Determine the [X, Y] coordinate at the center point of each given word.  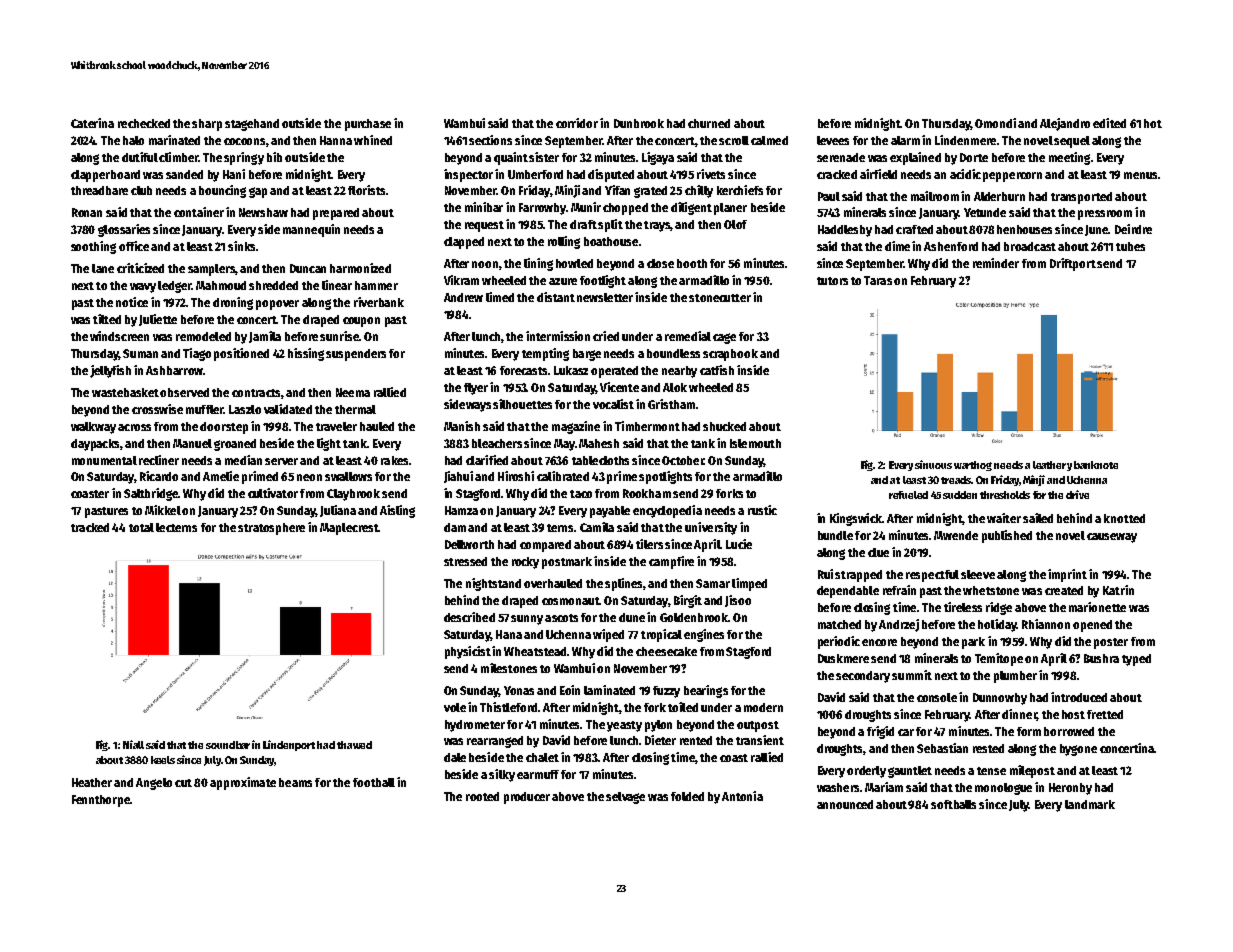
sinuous [933, 464]
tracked [90, 527]
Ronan [87, 212]
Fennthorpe [101, 801]
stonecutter [720, 298]
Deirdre [1133, 229]
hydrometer [475, 726]
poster [1111, 643]
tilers [649, 544]
